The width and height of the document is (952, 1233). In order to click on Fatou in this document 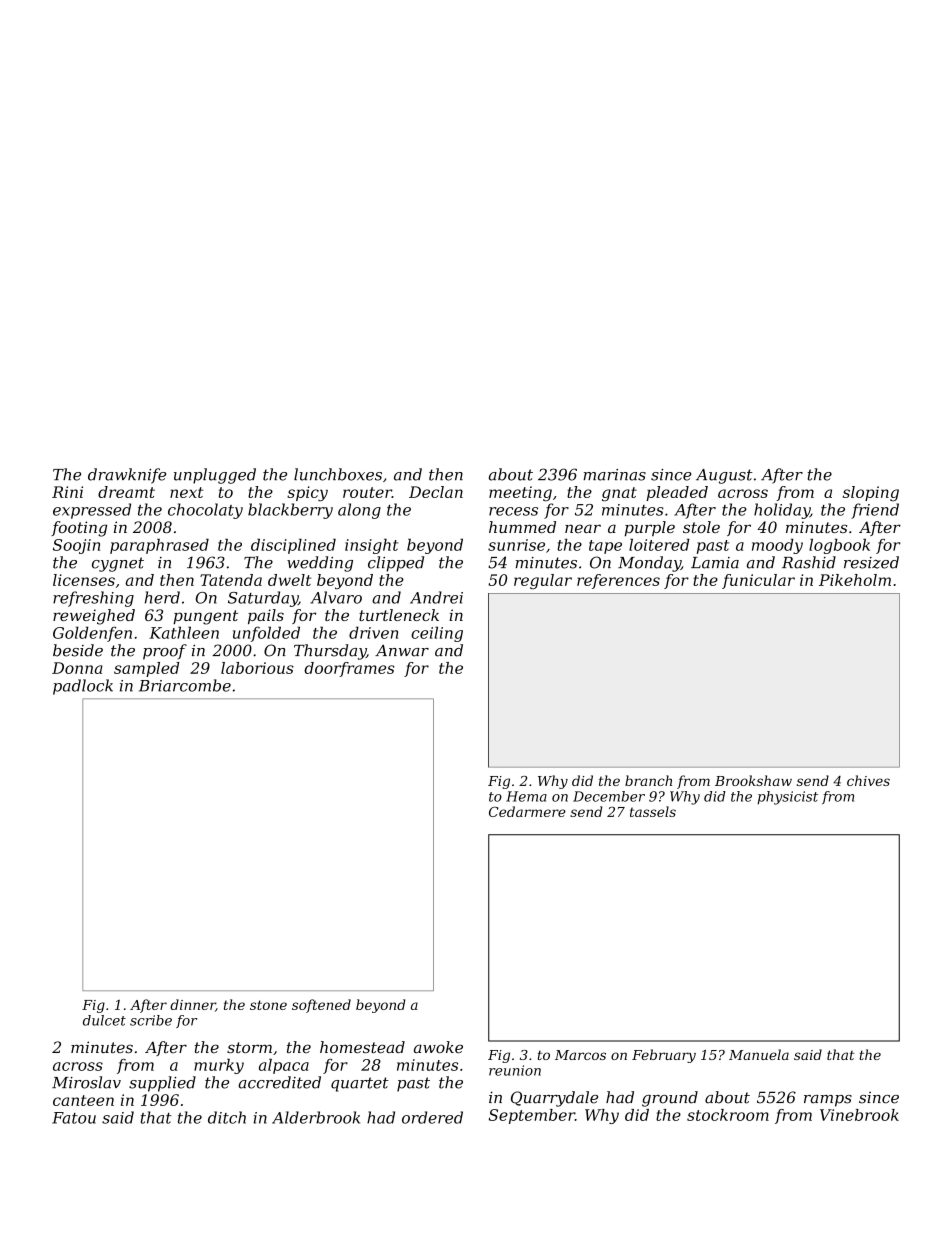, I will do `click(74, 1118)`.
